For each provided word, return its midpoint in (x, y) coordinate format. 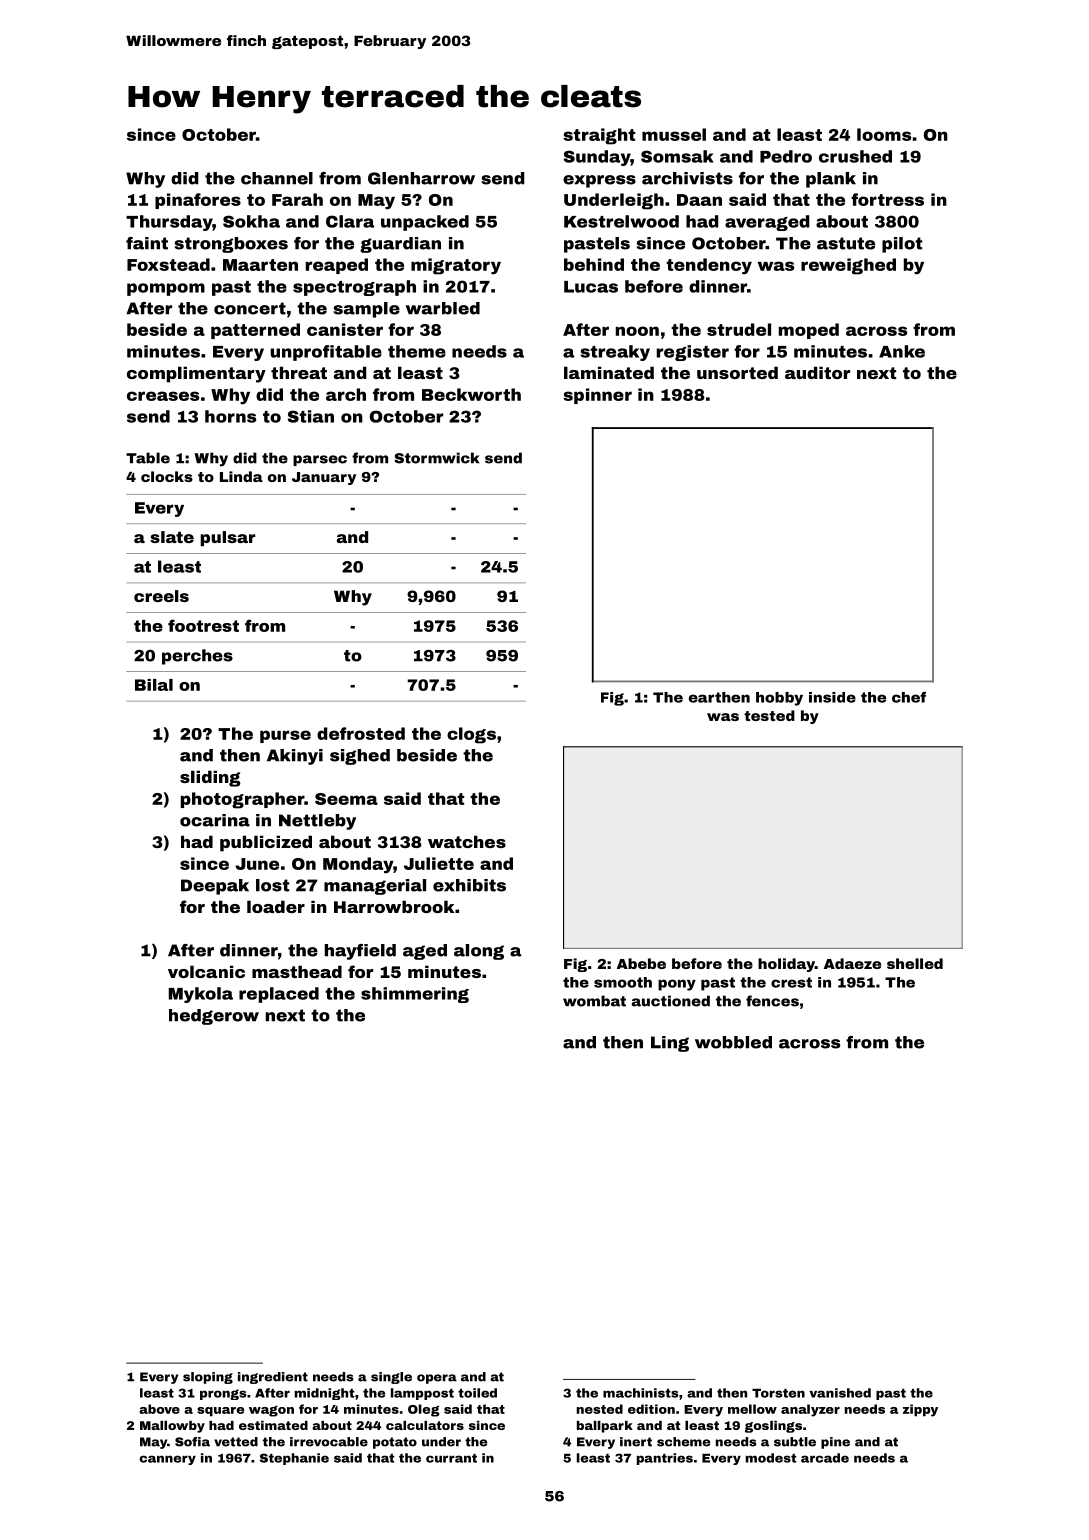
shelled (915, 963)
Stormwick (436, 458)
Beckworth (471, 394)
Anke (902, 351)
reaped (337, 266)
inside (832, 697)
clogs (471, 735)
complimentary (196, 374)
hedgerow (214, 1017)
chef (909, 697)
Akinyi (295, 757)
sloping (208, 1378)
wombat (594, 1001)
